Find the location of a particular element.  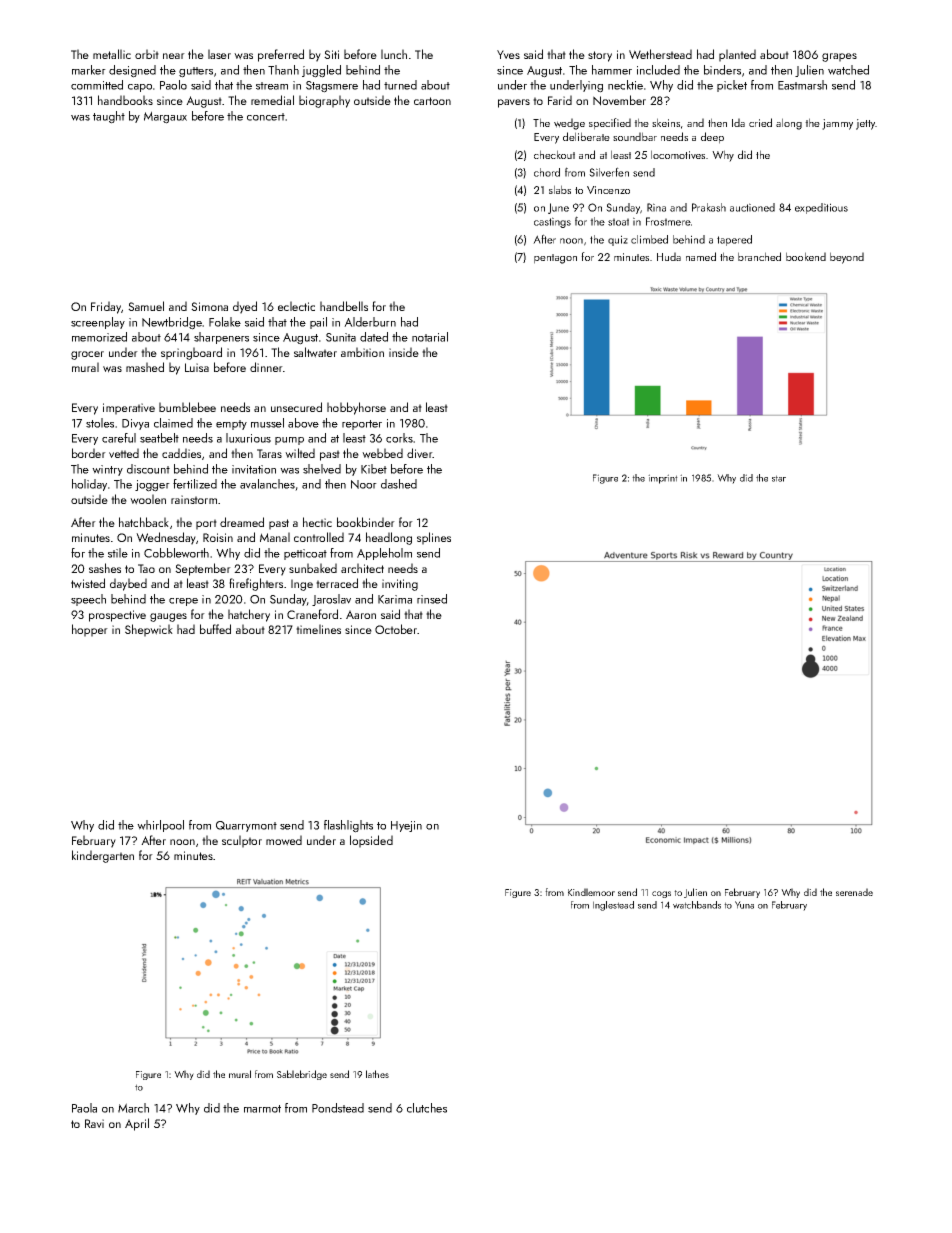

Wetherstead is located at coordinates (660, 54).
